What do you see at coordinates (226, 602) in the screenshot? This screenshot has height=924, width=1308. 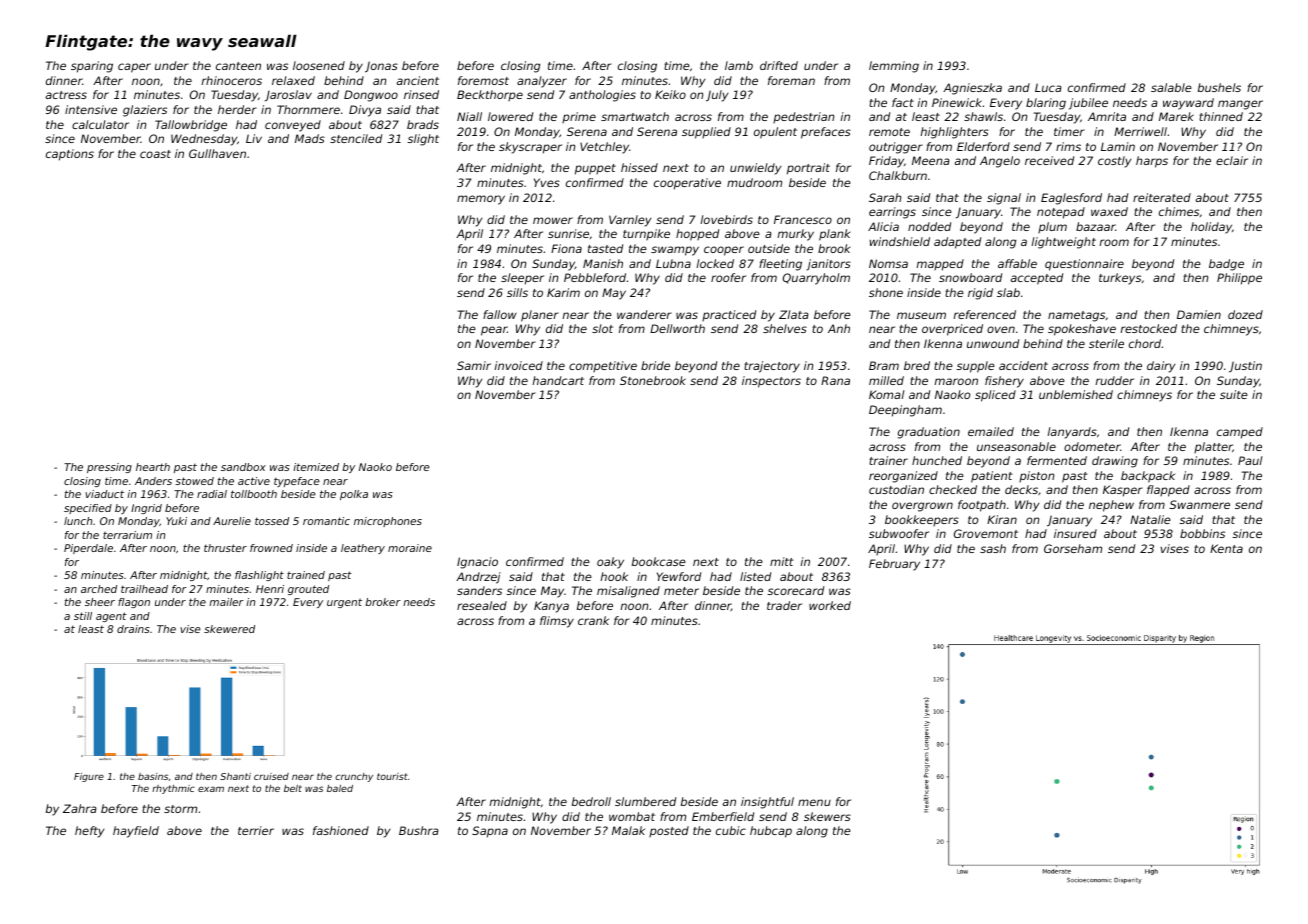 I see `mailer` at bounding box center [226, 602].
